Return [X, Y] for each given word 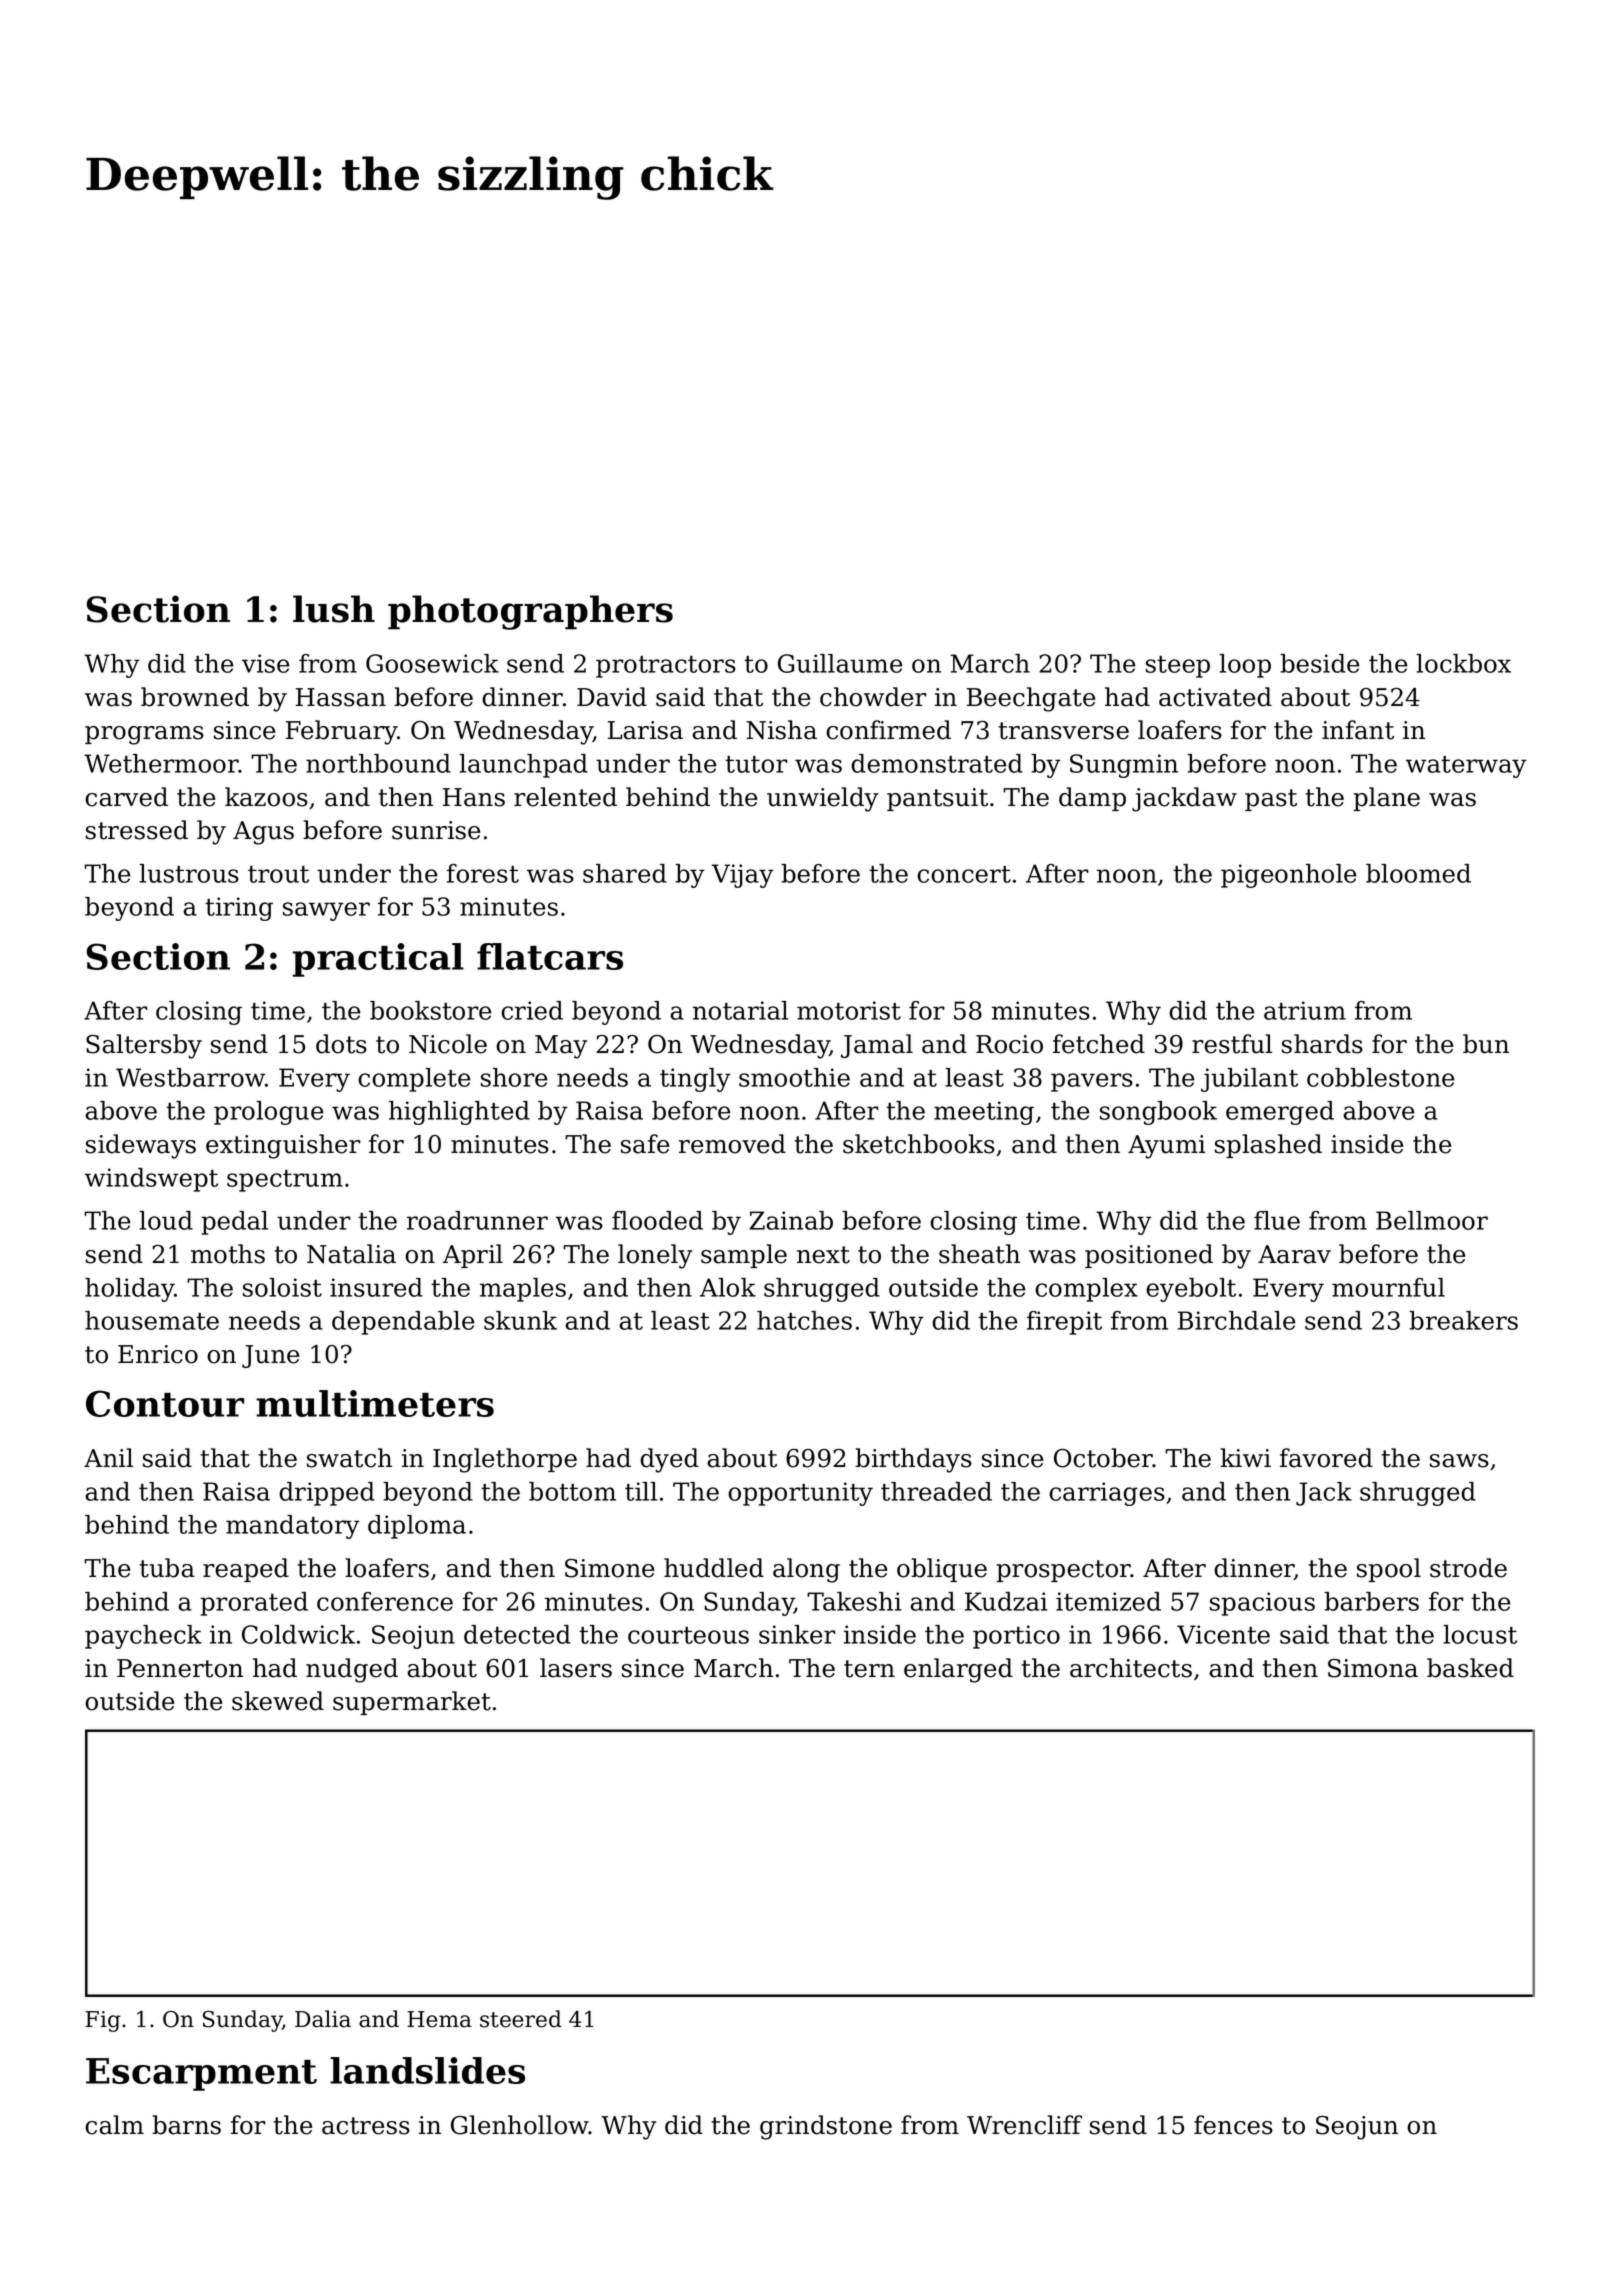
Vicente [1223, 1634]
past [1271, 800]
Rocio [1009, 1044]
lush [334, 609]
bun [1486, 1044]
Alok [728, 1287]
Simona [1373, 1668]
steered [521, 2019]
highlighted [459, 1113]
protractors [666, 667]
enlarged [958, 1670]
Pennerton [180, 1668]
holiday [130, 1290]
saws [1459, 1461]
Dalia [323, 2019]
